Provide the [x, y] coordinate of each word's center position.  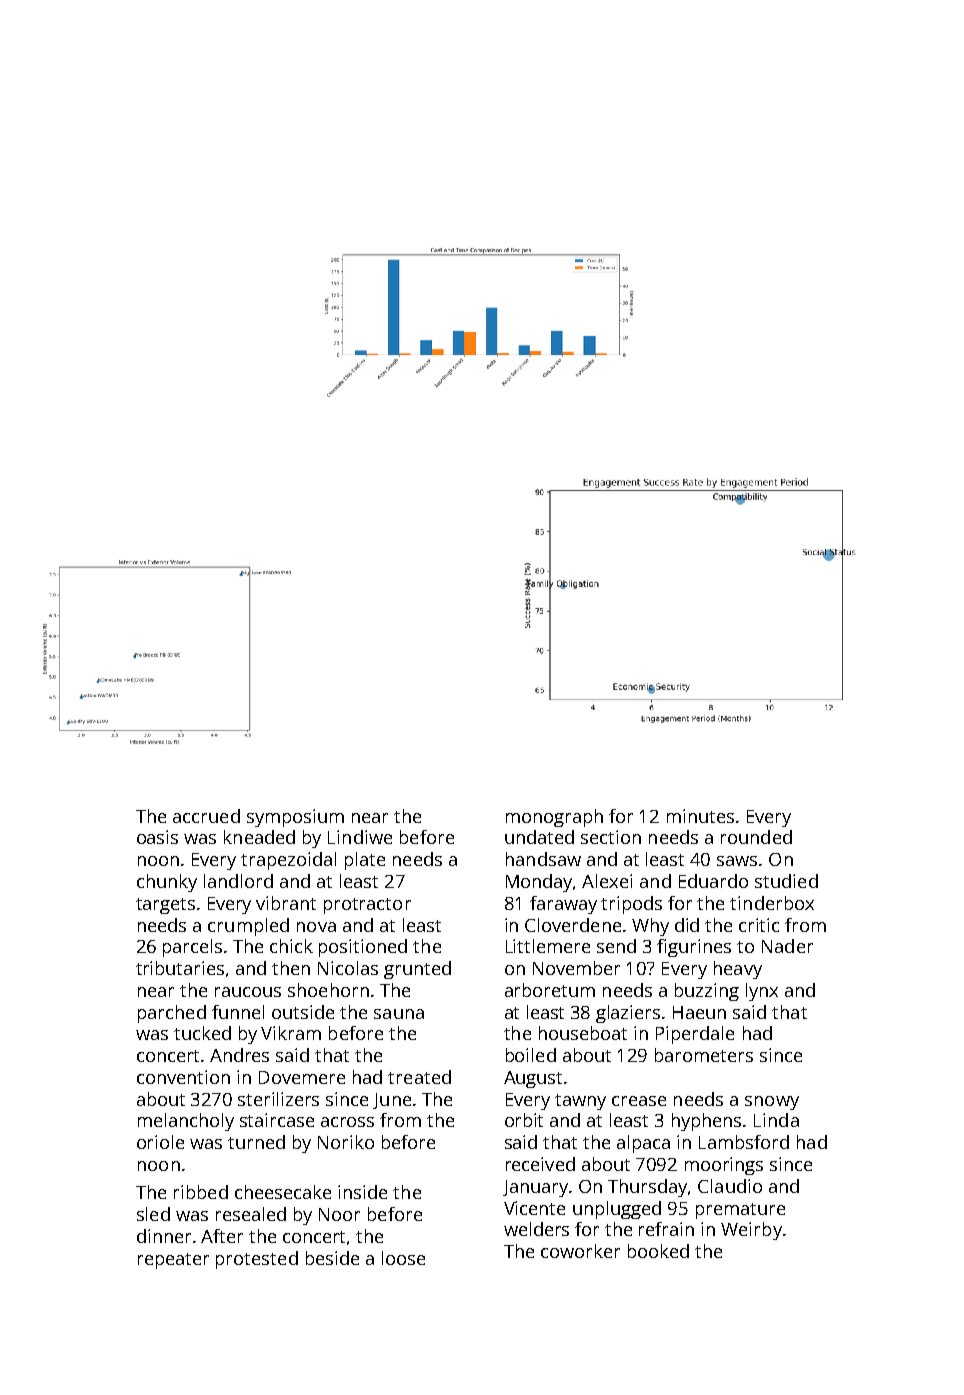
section [611, 837]
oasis [157, 837]
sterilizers [278, 1099]
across [347, 1122]
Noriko [346, 1142]
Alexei [607, 881]
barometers [704, 1055]
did [687, 925]
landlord [238, 881]
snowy [772, 1103]
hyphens [706, 1122]
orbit [524, 1120]
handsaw [543, 859]
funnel [238, 1012]
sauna [399, 1014]
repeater [173, 1261]
